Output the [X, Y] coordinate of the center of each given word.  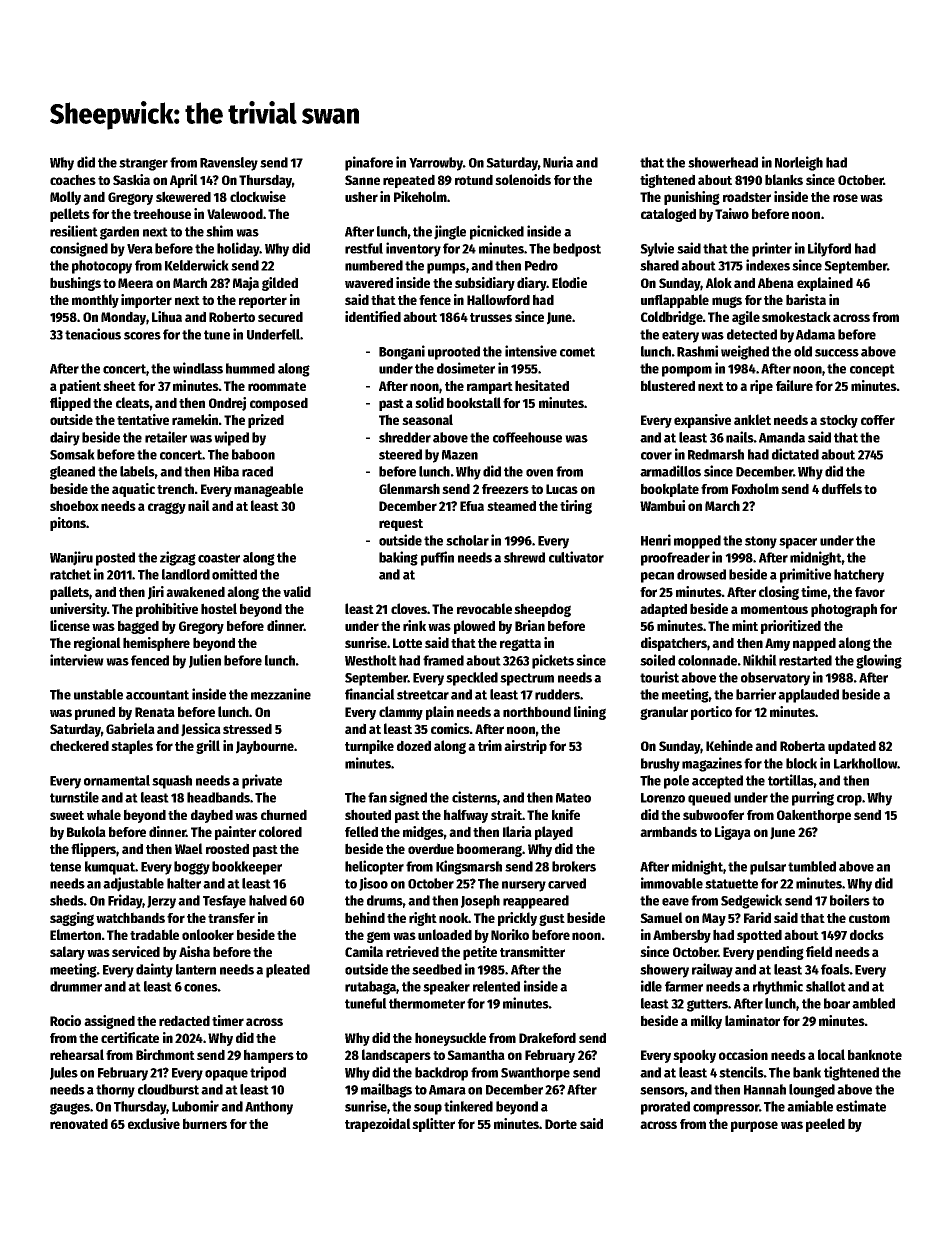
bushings [75, 284]
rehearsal [77, 1054]
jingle [450, 232]
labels [137, 471]
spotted [759, 936]
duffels [842, 488]
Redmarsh [716, 454]
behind [365, 917]
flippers [93, 850]
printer [772, 249]
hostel [219, 608]
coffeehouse [527, 437]
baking [398, 558]
